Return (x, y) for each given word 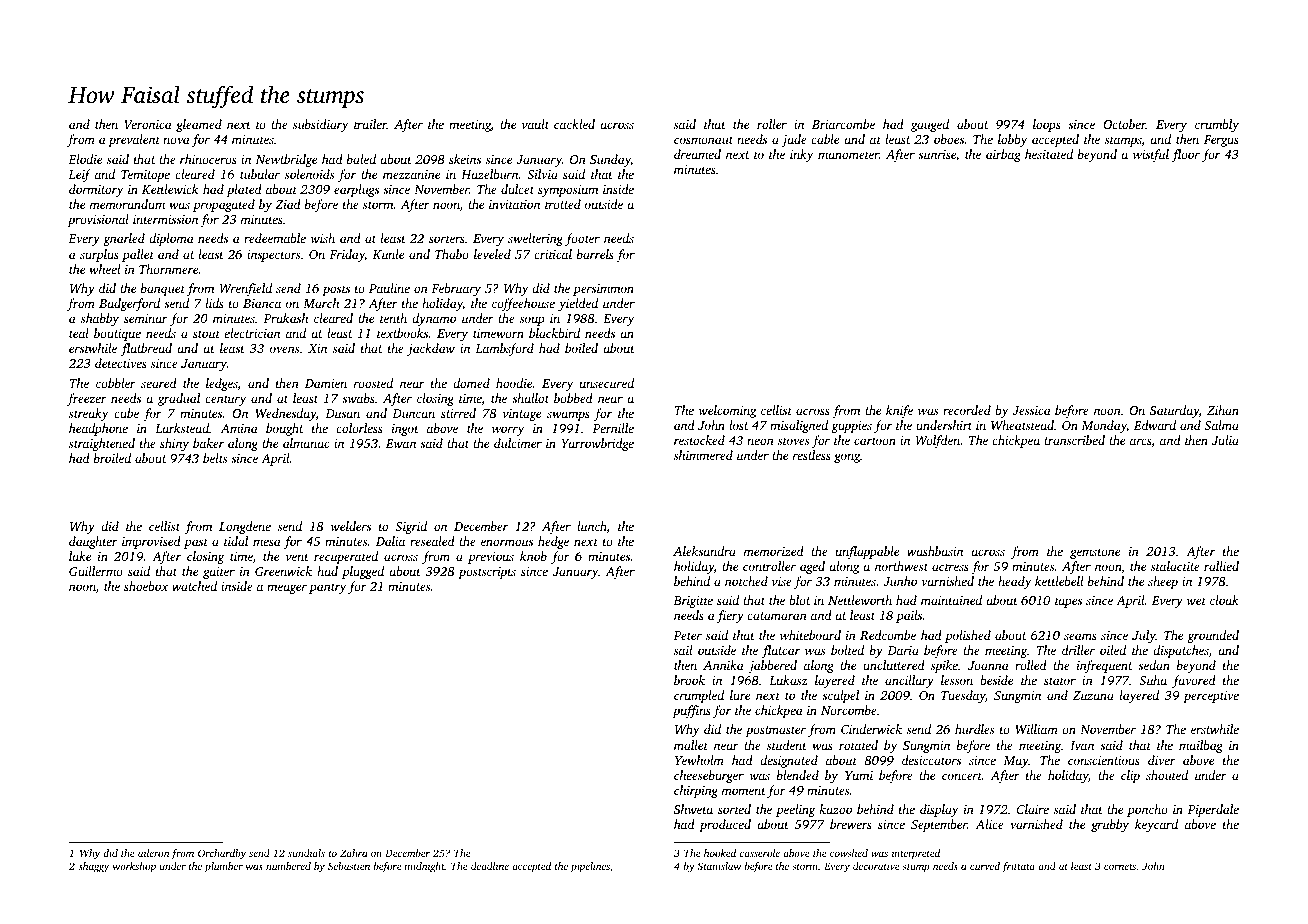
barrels (595, 254)
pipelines (590, 867)
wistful (1151, 155)
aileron (153, 853)
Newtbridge (286, 160)
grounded (1213, 636)
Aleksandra (704, 551)
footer (582, 239)
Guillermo (96, 571)
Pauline (389, 288)
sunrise (937, 154)
